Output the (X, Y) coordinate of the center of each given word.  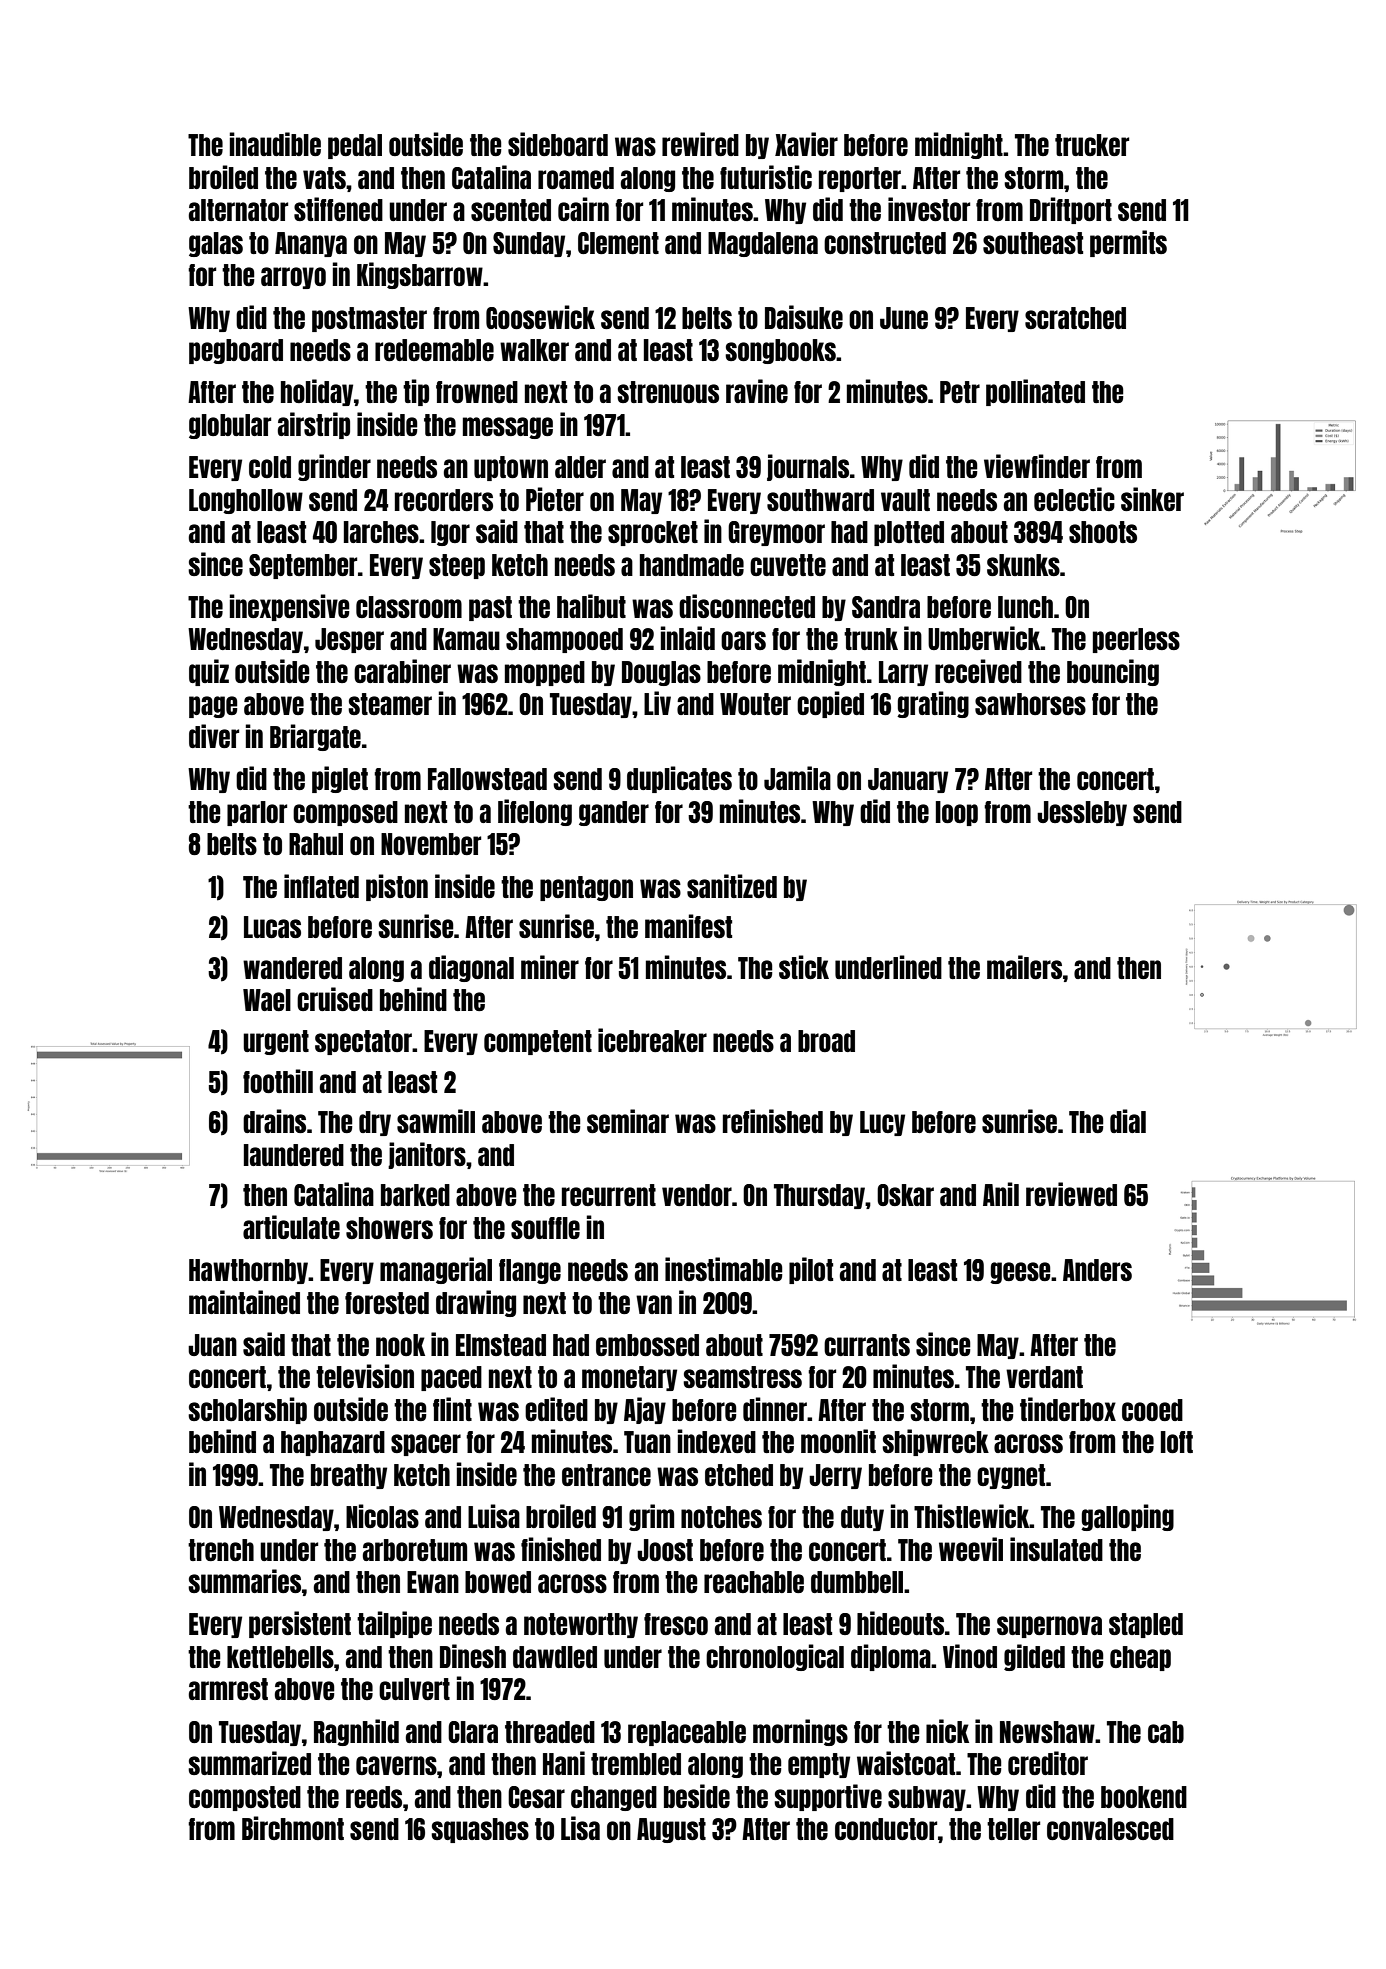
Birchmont (293, 1828)
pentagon (586, 888)
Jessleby (1082, 813)
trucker (1092, 145)
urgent (276, 1042)
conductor (886, 1829)
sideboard (558, 144)
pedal (355, 146)
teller (1013, 1829)
